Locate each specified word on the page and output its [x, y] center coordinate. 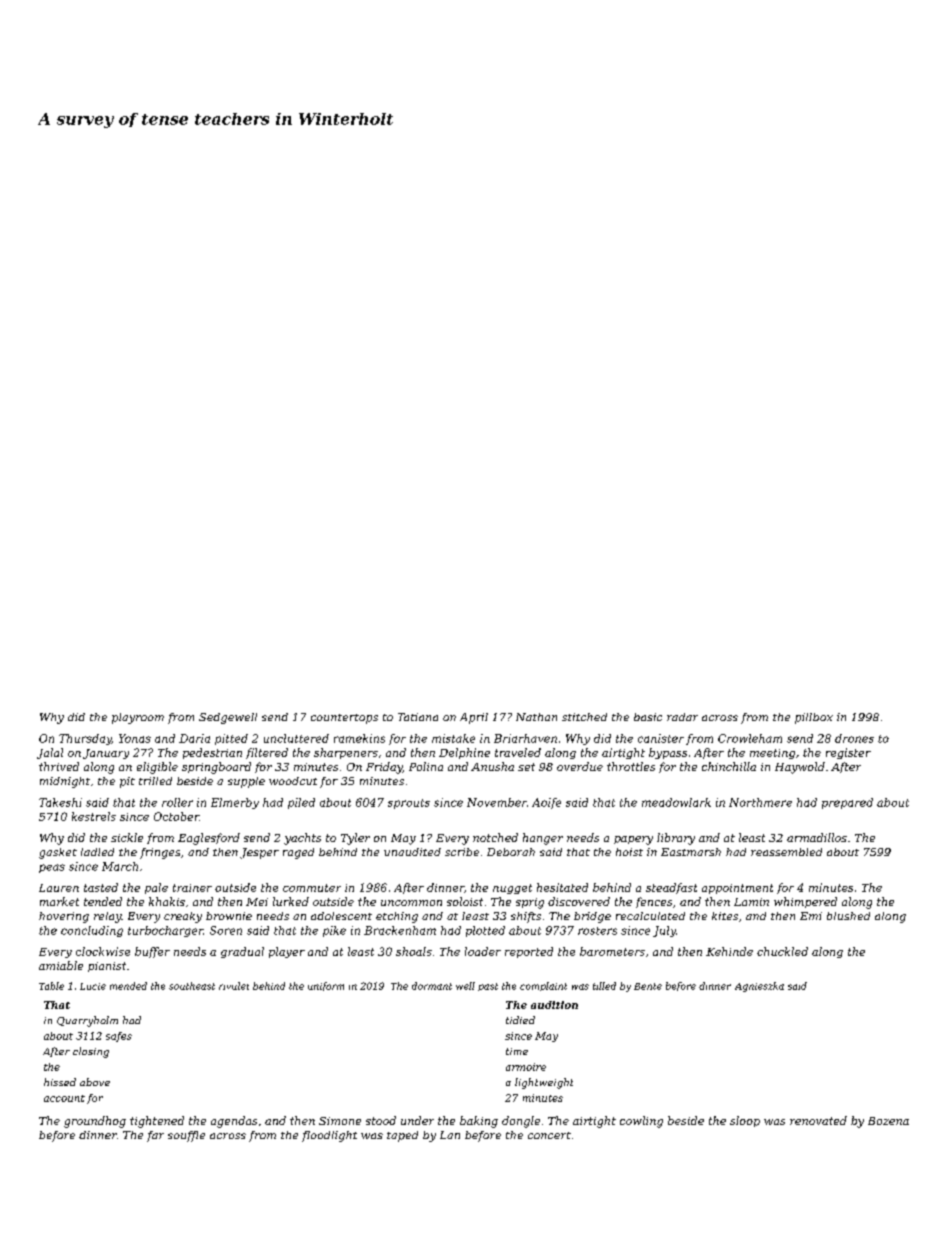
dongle [521, 1122]
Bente [648, 986]
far [155, 1136]
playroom [138, 718]
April [474, 718]
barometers [612, 951]
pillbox [814, 718]
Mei [257, 902]
